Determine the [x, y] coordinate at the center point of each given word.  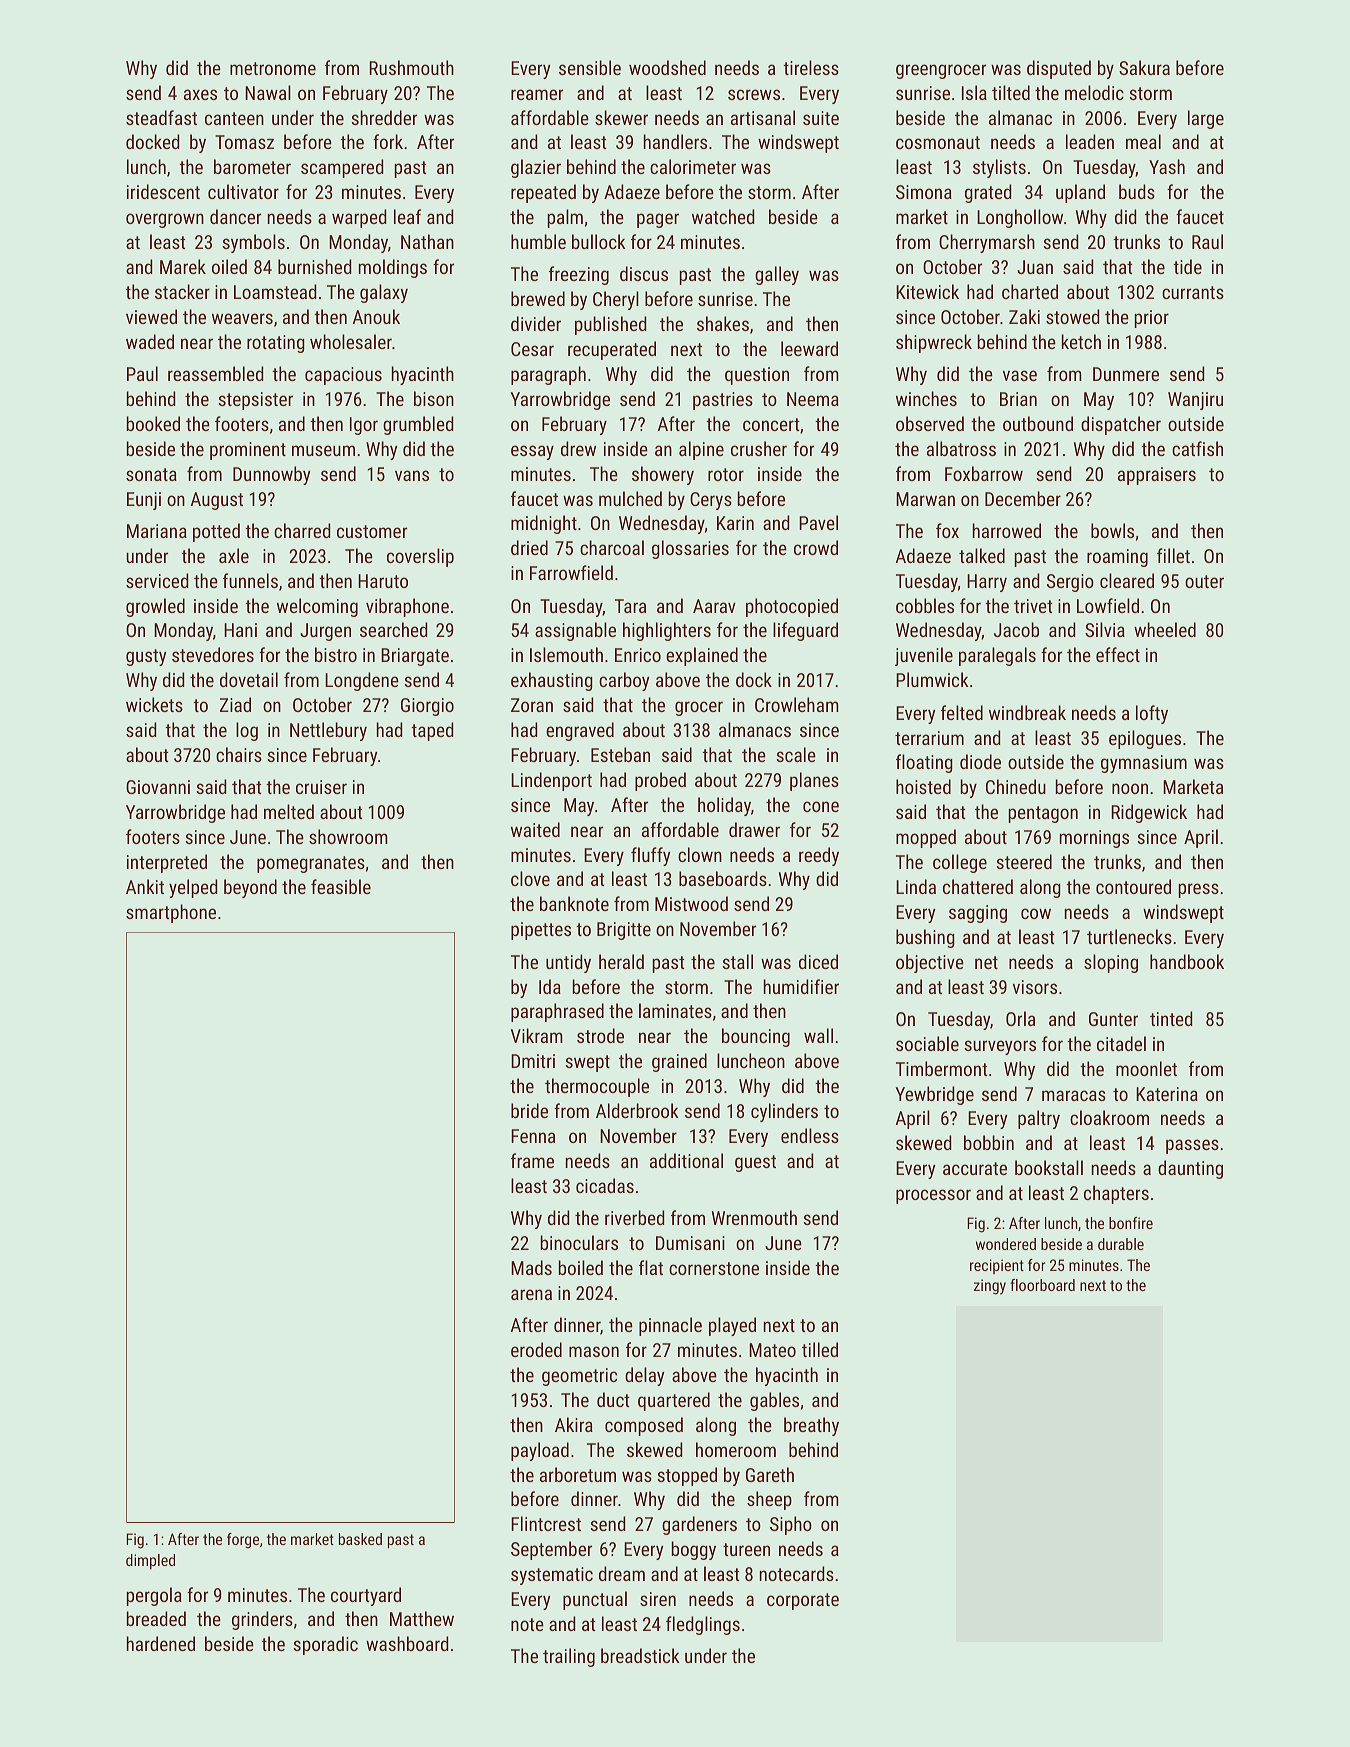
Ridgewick [1149, 813]
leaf [407, 216]
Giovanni [158, 787]
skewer [621, 117]
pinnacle [670, 1326]
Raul [1207, 241]
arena [531, 1294]
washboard [407, 1643]
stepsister [255, 401]
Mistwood [691, 903]
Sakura [1144, 67]
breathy [811, 1426]
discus [644, 273]
